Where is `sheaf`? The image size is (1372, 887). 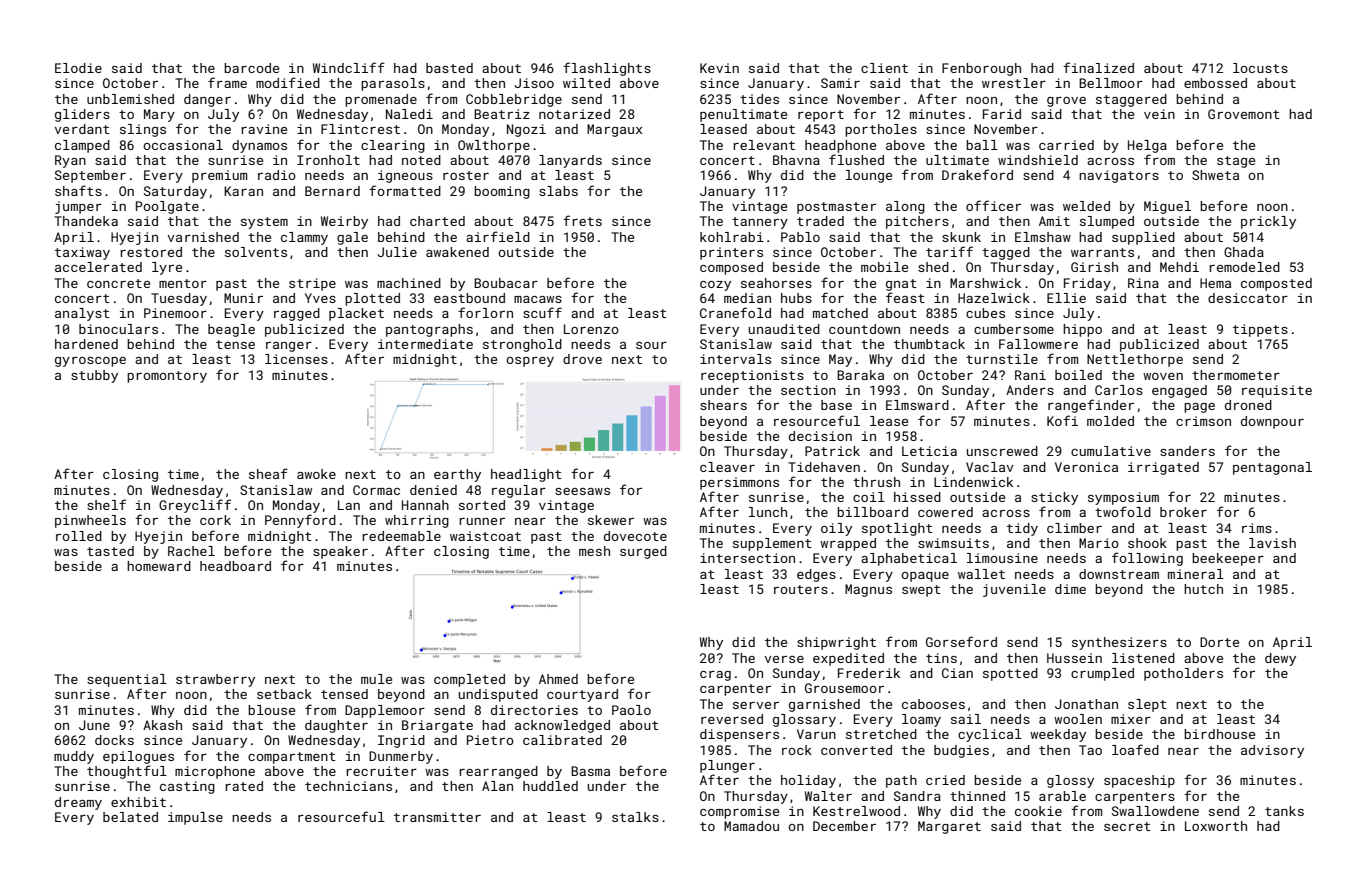
sheaf is located at coordinates (268, 473).
